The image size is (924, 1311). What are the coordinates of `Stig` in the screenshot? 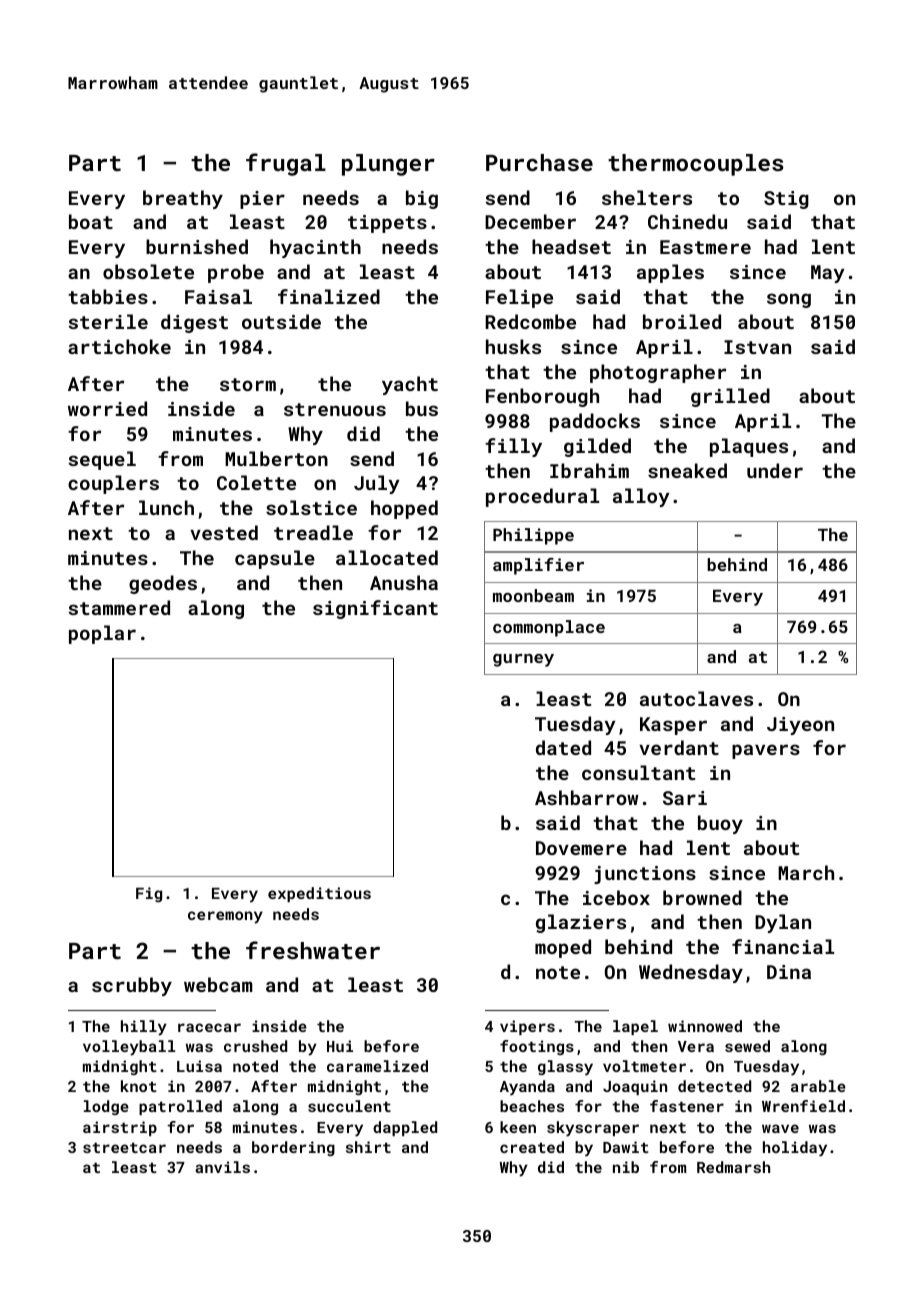 It's located at (786, 200).
